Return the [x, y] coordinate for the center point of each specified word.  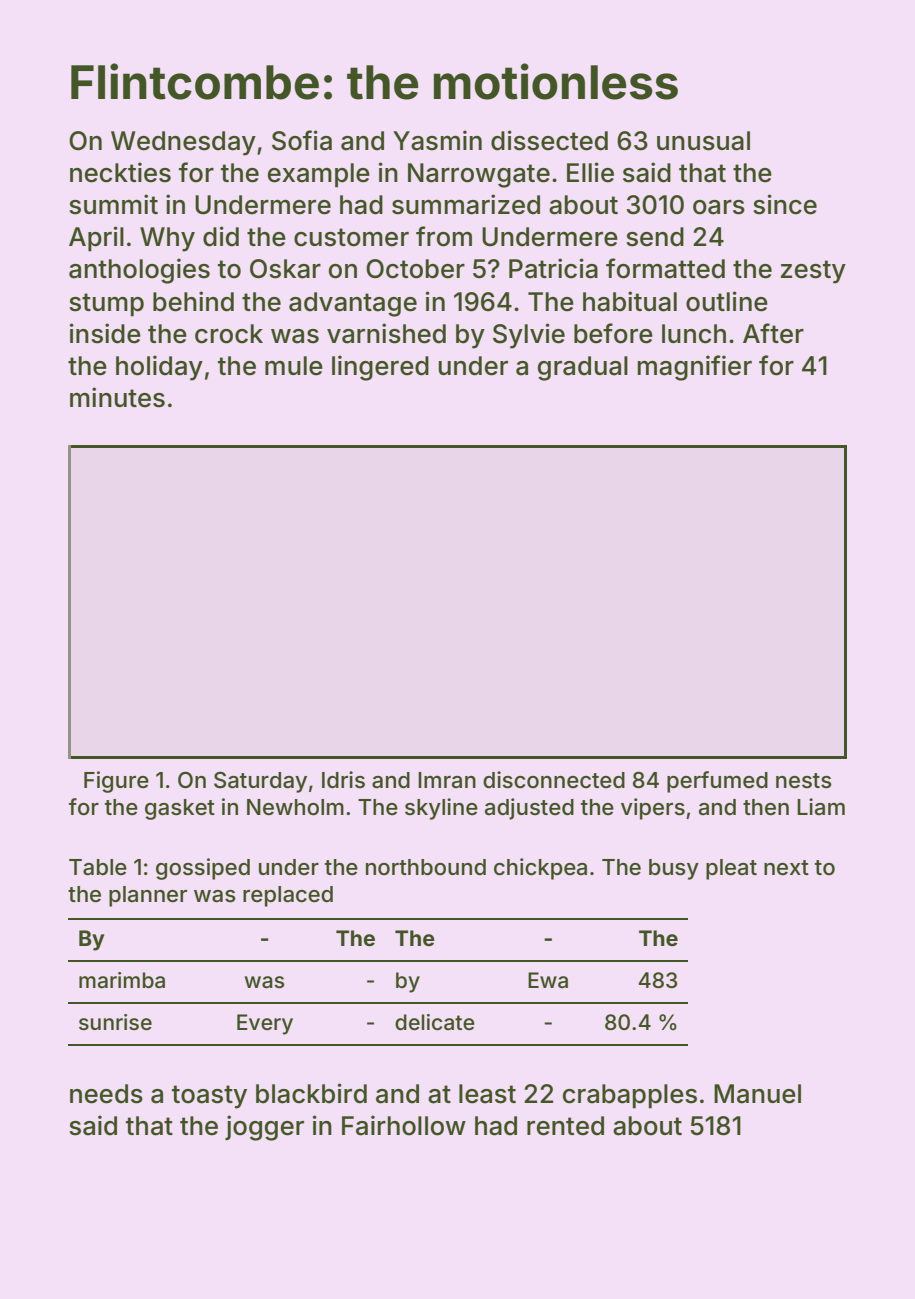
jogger [264, 1128]
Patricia [553, 268]
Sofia [302, 140]
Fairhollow [404, 1125]
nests [804, 781]
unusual [703, 141]
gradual [583, 368]
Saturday [260, 782]
